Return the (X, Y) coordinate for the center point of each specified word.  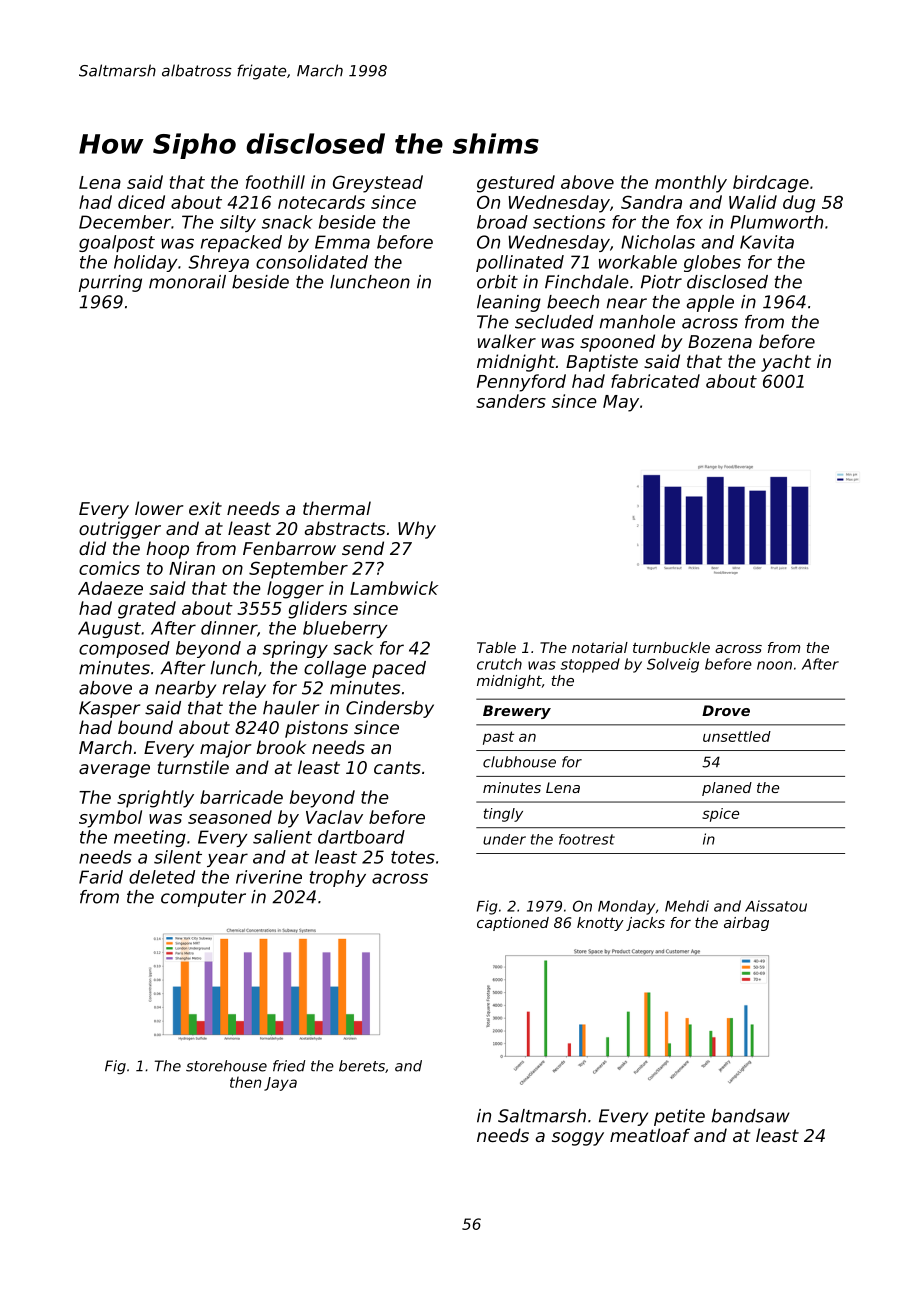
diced (141, 202)
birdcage (771, 184)
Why (417, 530)
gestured (516, 184)
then (245, 1082)
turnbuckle (671, 647)
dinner (229, 628)
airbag (746, 924)
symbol (110, 819)
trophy (337, 878)
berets (362, 1066)
